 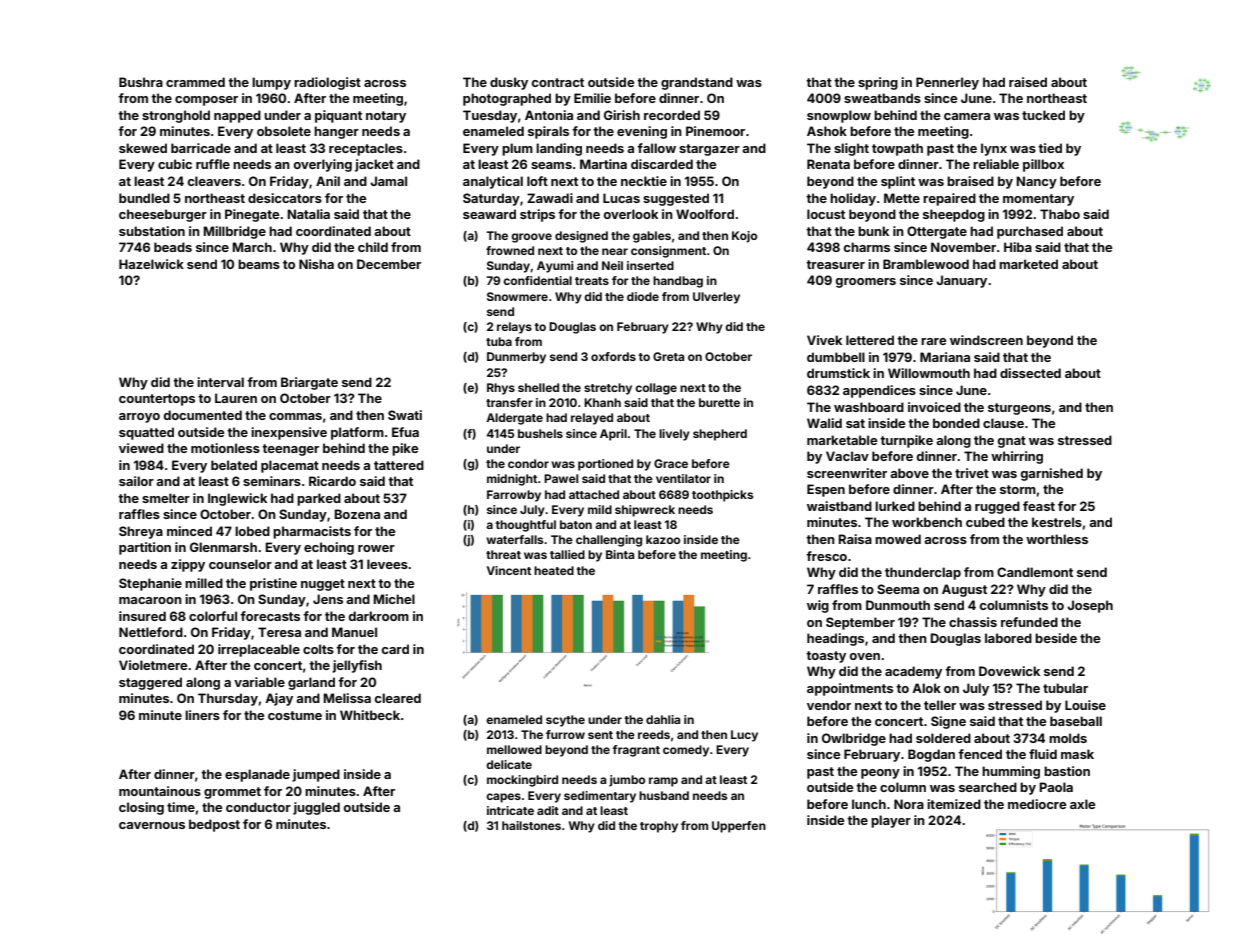 What do you see at coordinates (537, 215) in the page?
I see `strips` at bounding box center [537, 215].
